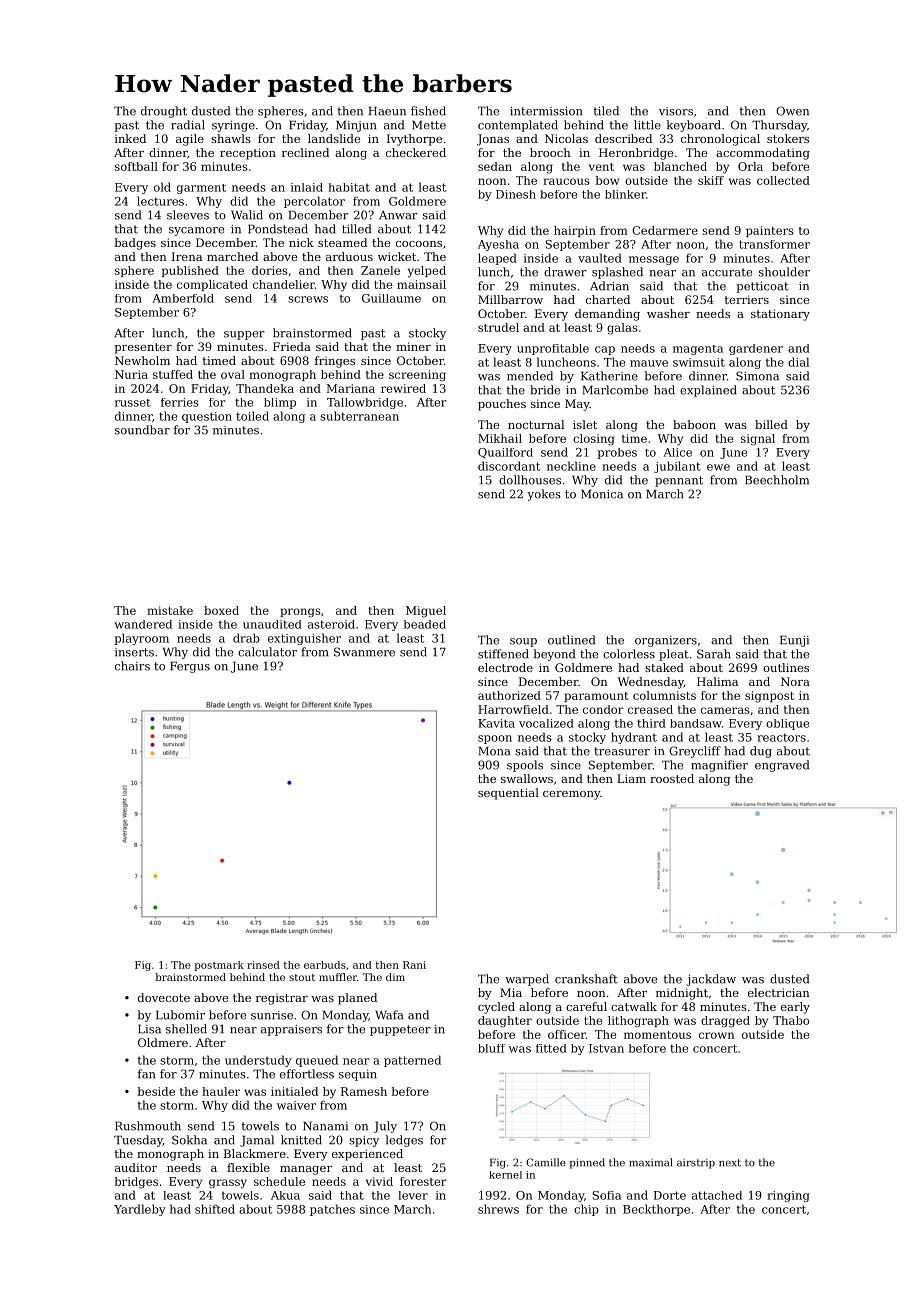 The image size is (924, 1308). What do you see at coordinates (247, 215) in the page?
I see `Walid` at bounding box center [247, 215].
